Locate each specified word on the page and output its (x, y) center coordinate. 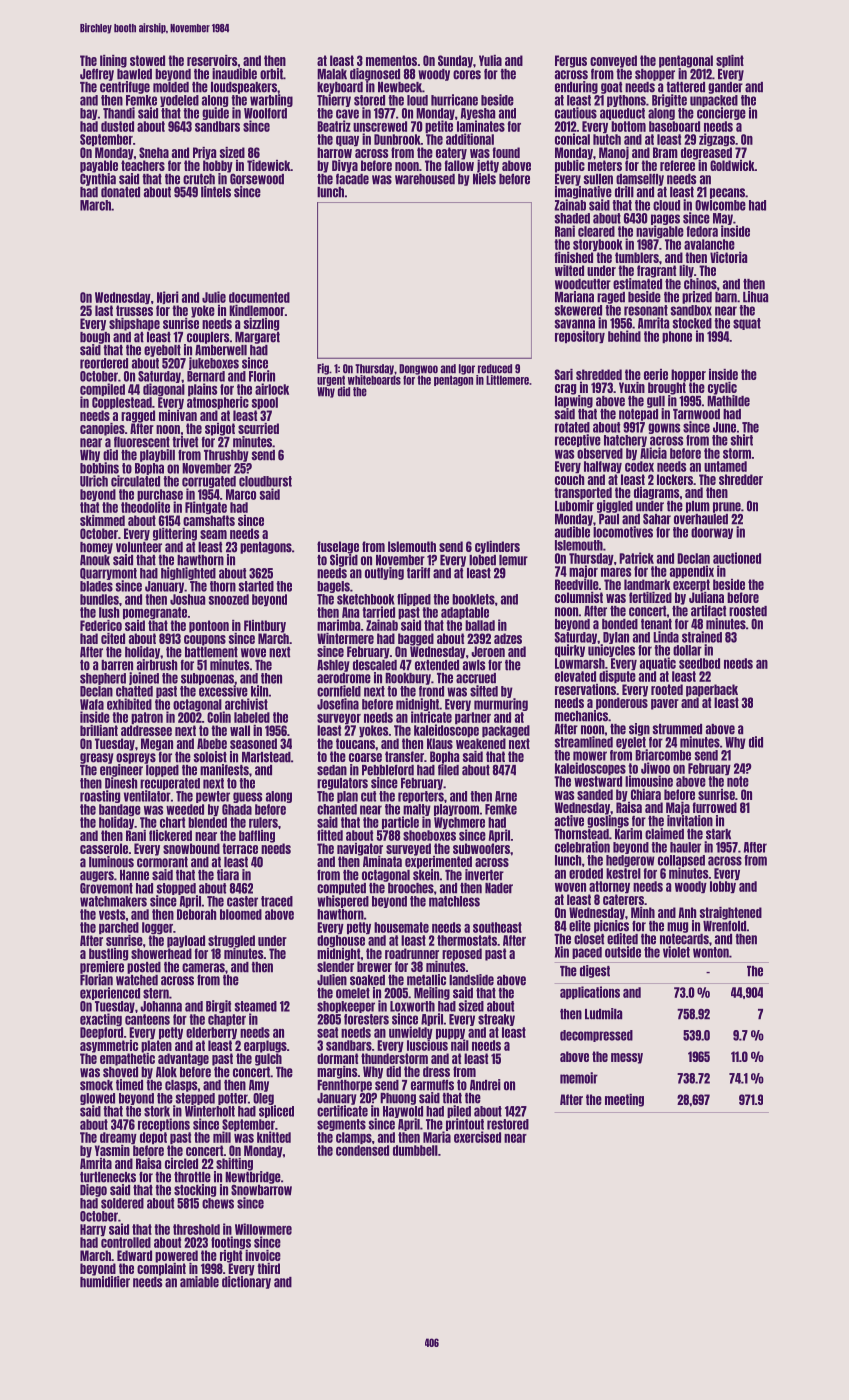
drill (624, 192)
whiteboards (374, 380)
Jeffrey (97, 74)
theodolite (145, 507)
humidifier (105, 1282)
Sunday (455, 61)
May (723, 219)
